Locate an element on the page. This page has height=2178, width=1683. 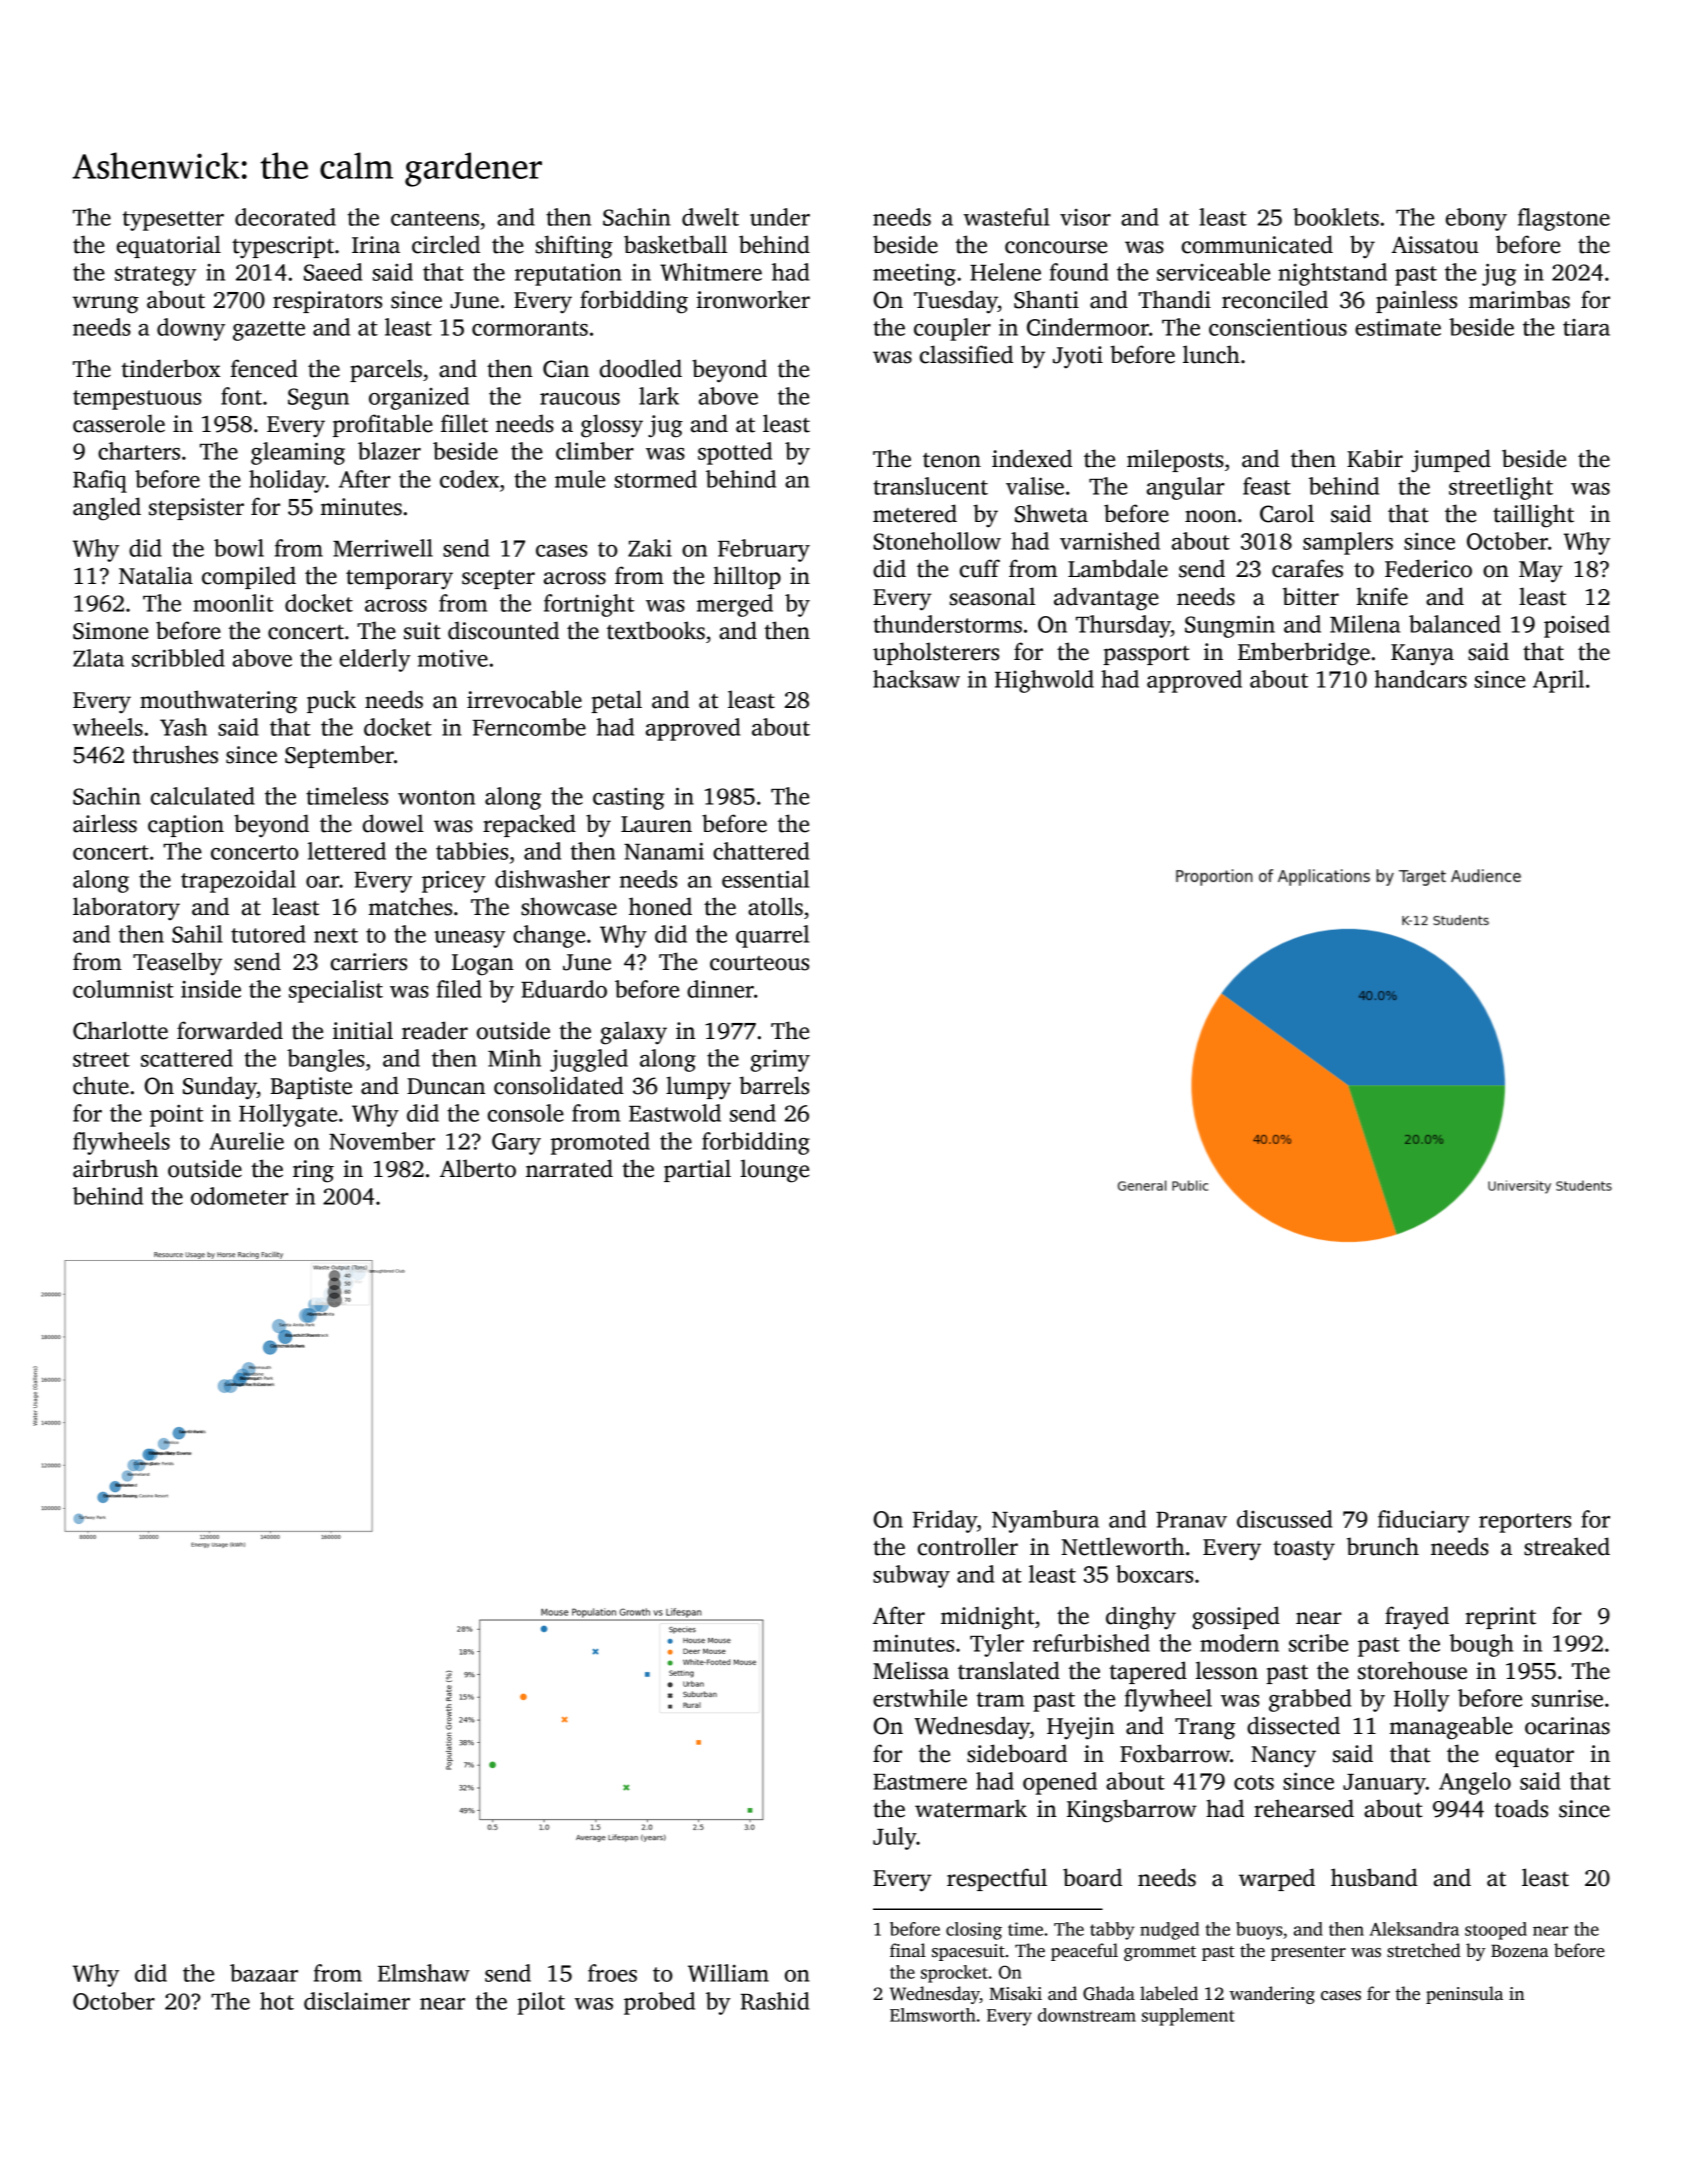
scepter is located at coordinates (498, 579).
